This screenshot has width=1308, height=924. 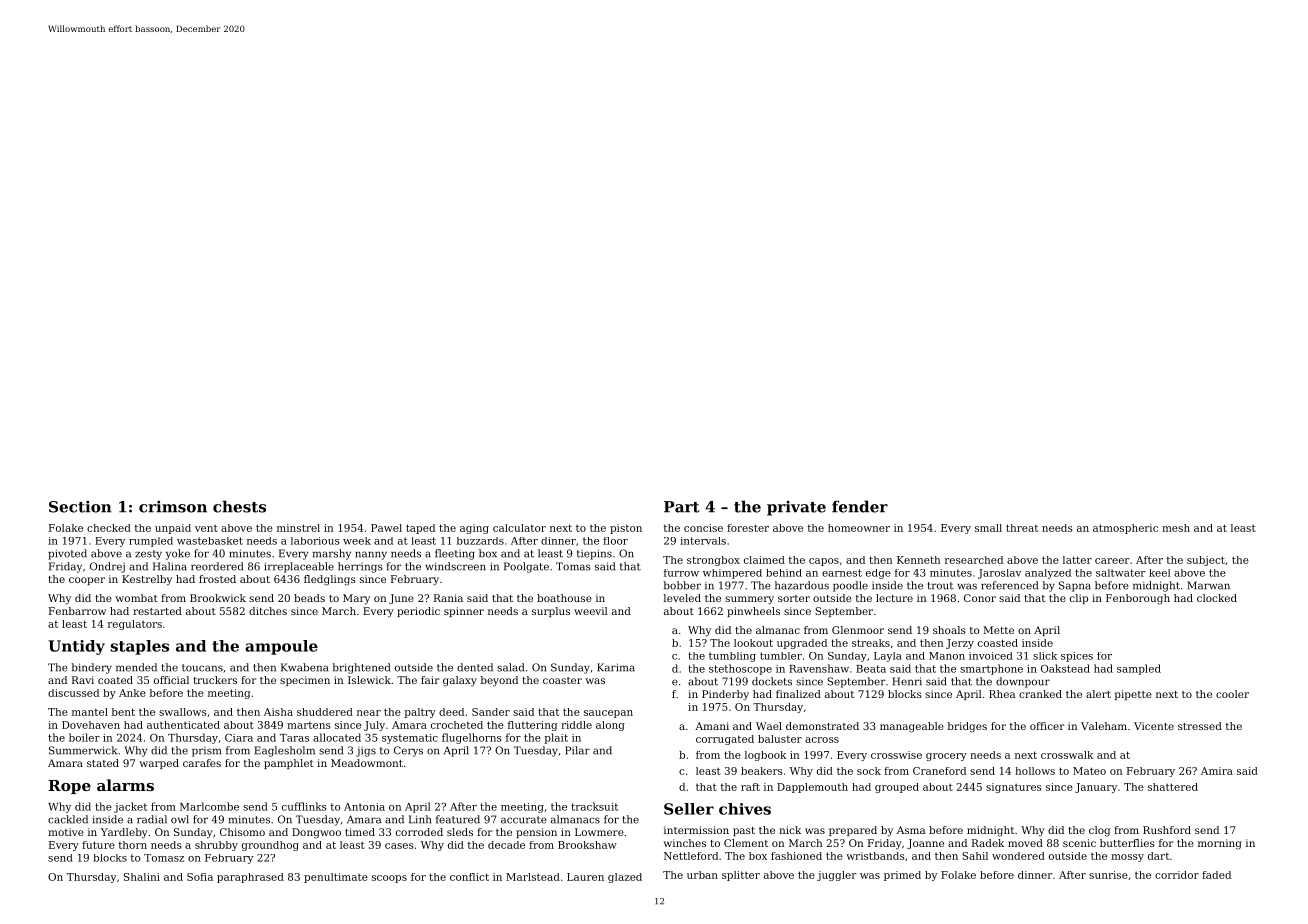 I want to click on Sofia, so click(x=200, y=877).
